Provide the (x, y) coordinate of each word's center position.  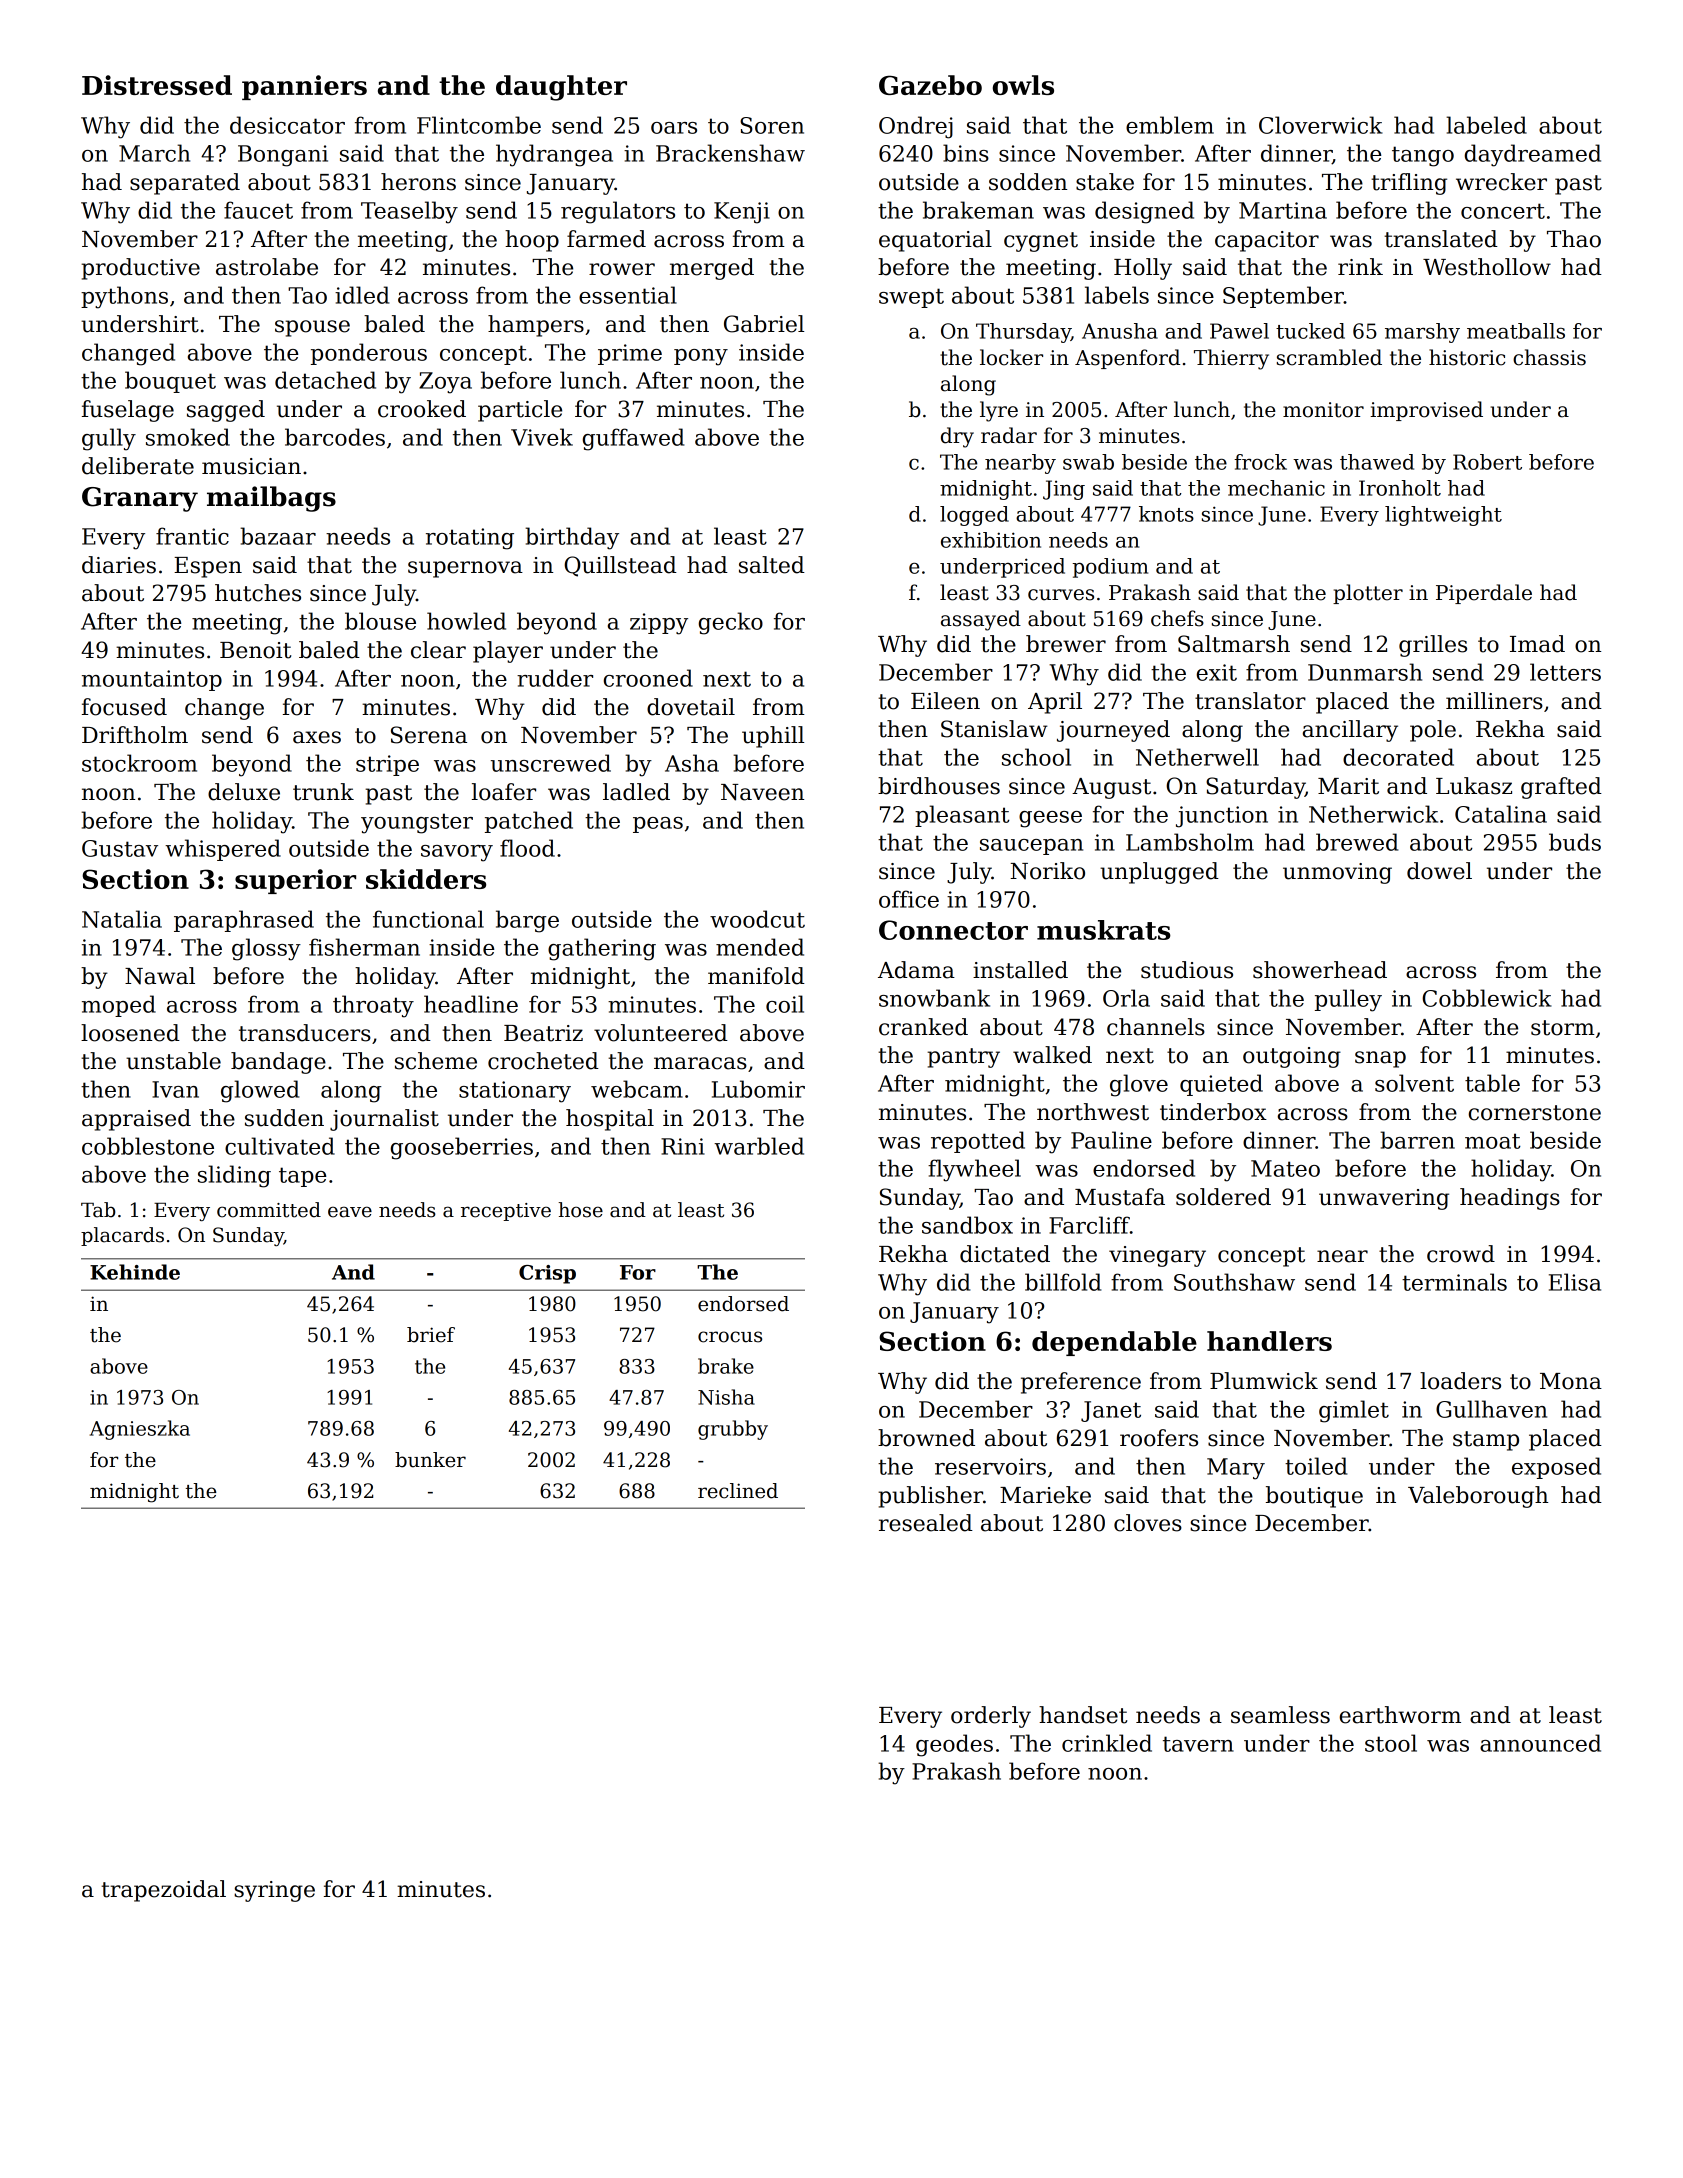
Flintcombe (479, 125)
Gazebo (930, 85)
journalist (384, 1120)
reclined (738, 1491)
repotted (978, 1142)
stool (1391, 1743)
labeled (1486, 125)
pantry (963, 1058)
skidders (426, 879)
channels (1156, 1027)
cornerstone (1535, 1113)
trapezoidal (163, 1891)
